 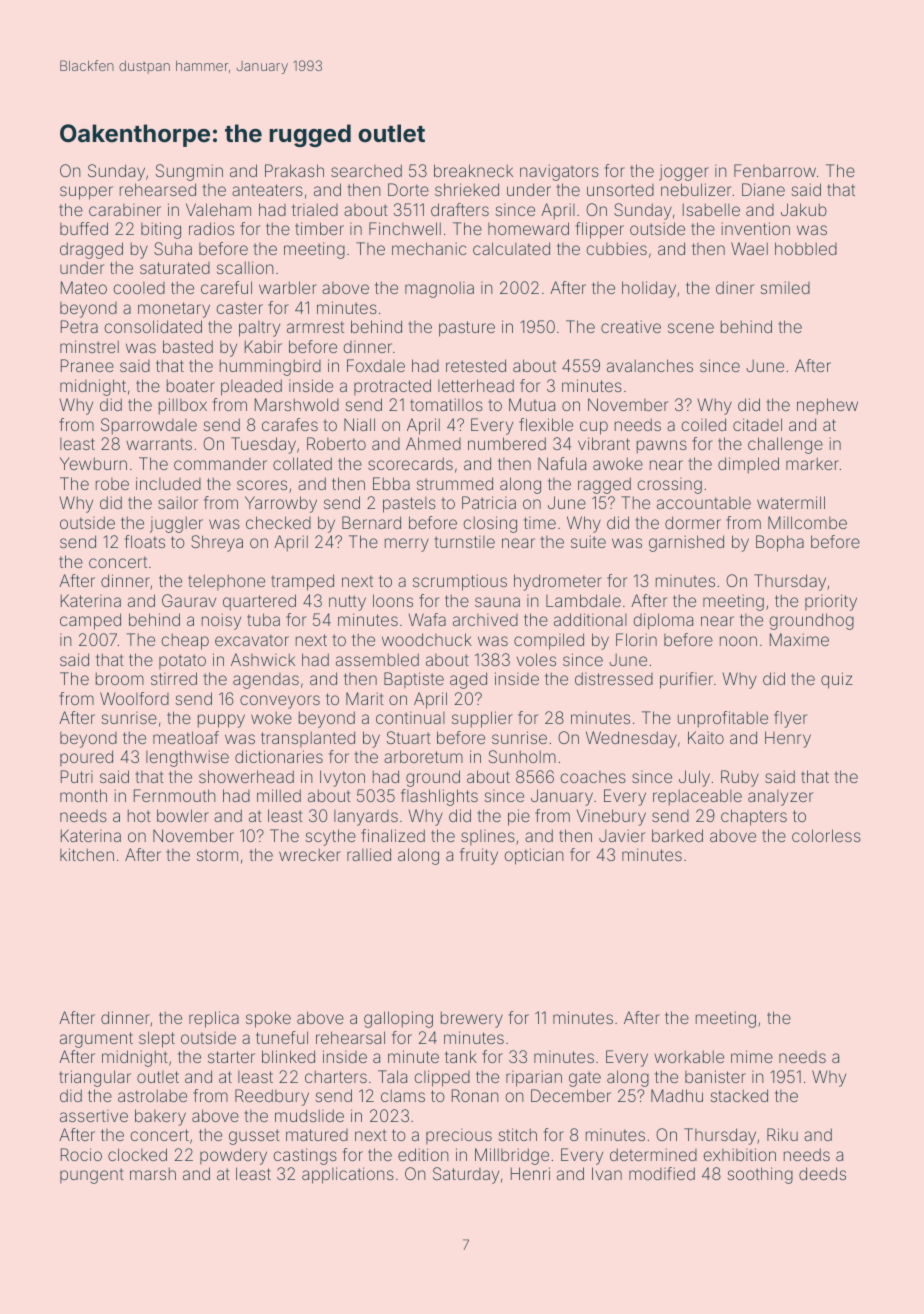 I want to click on numbered, so click(x=507, y=443).
